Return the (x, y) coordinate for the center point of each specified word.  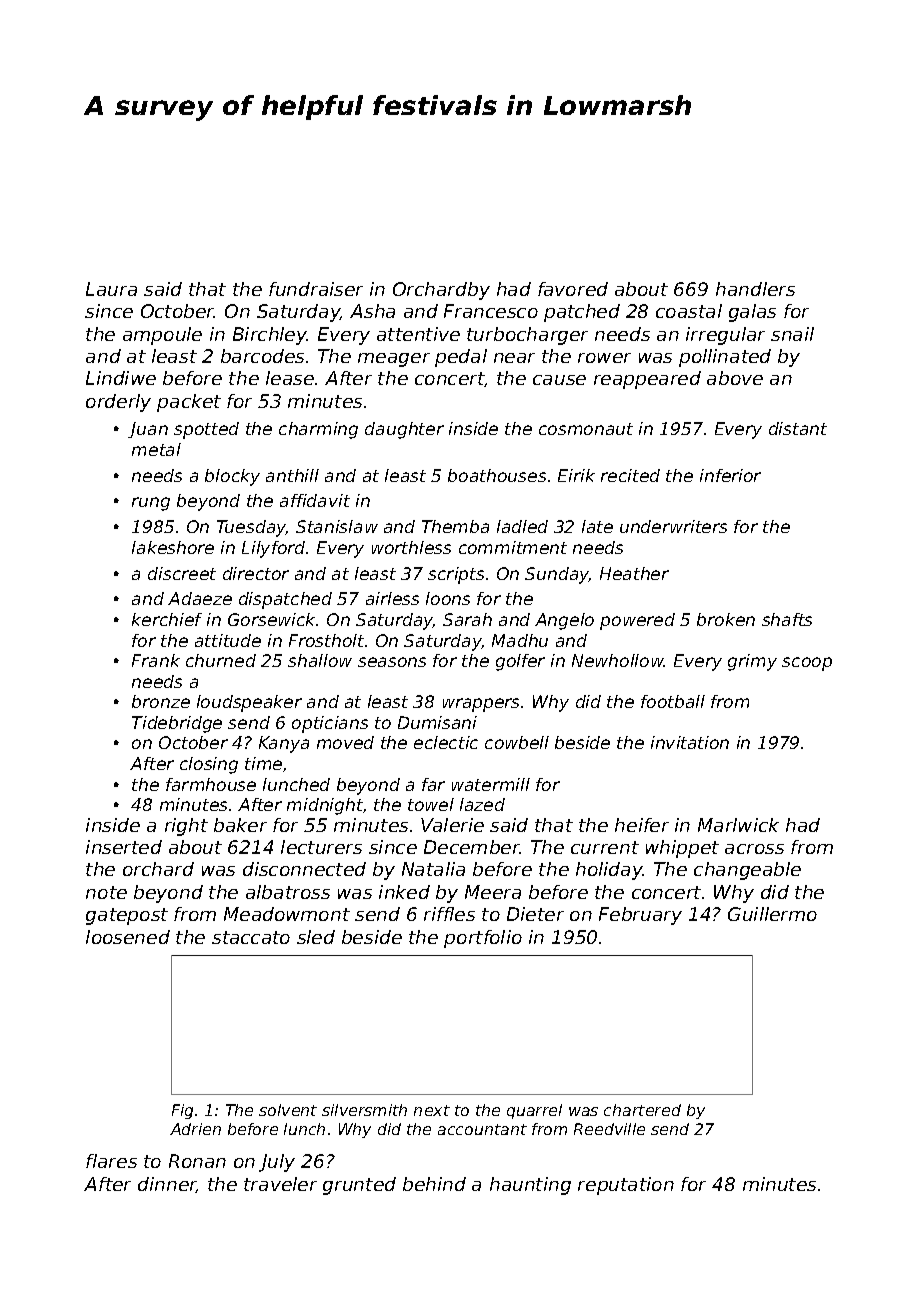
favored (573, 289)
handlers (755, 289)
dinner (167, 1185)
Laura (111, 289)
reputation (626, 1186)
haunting (530, 1186)
